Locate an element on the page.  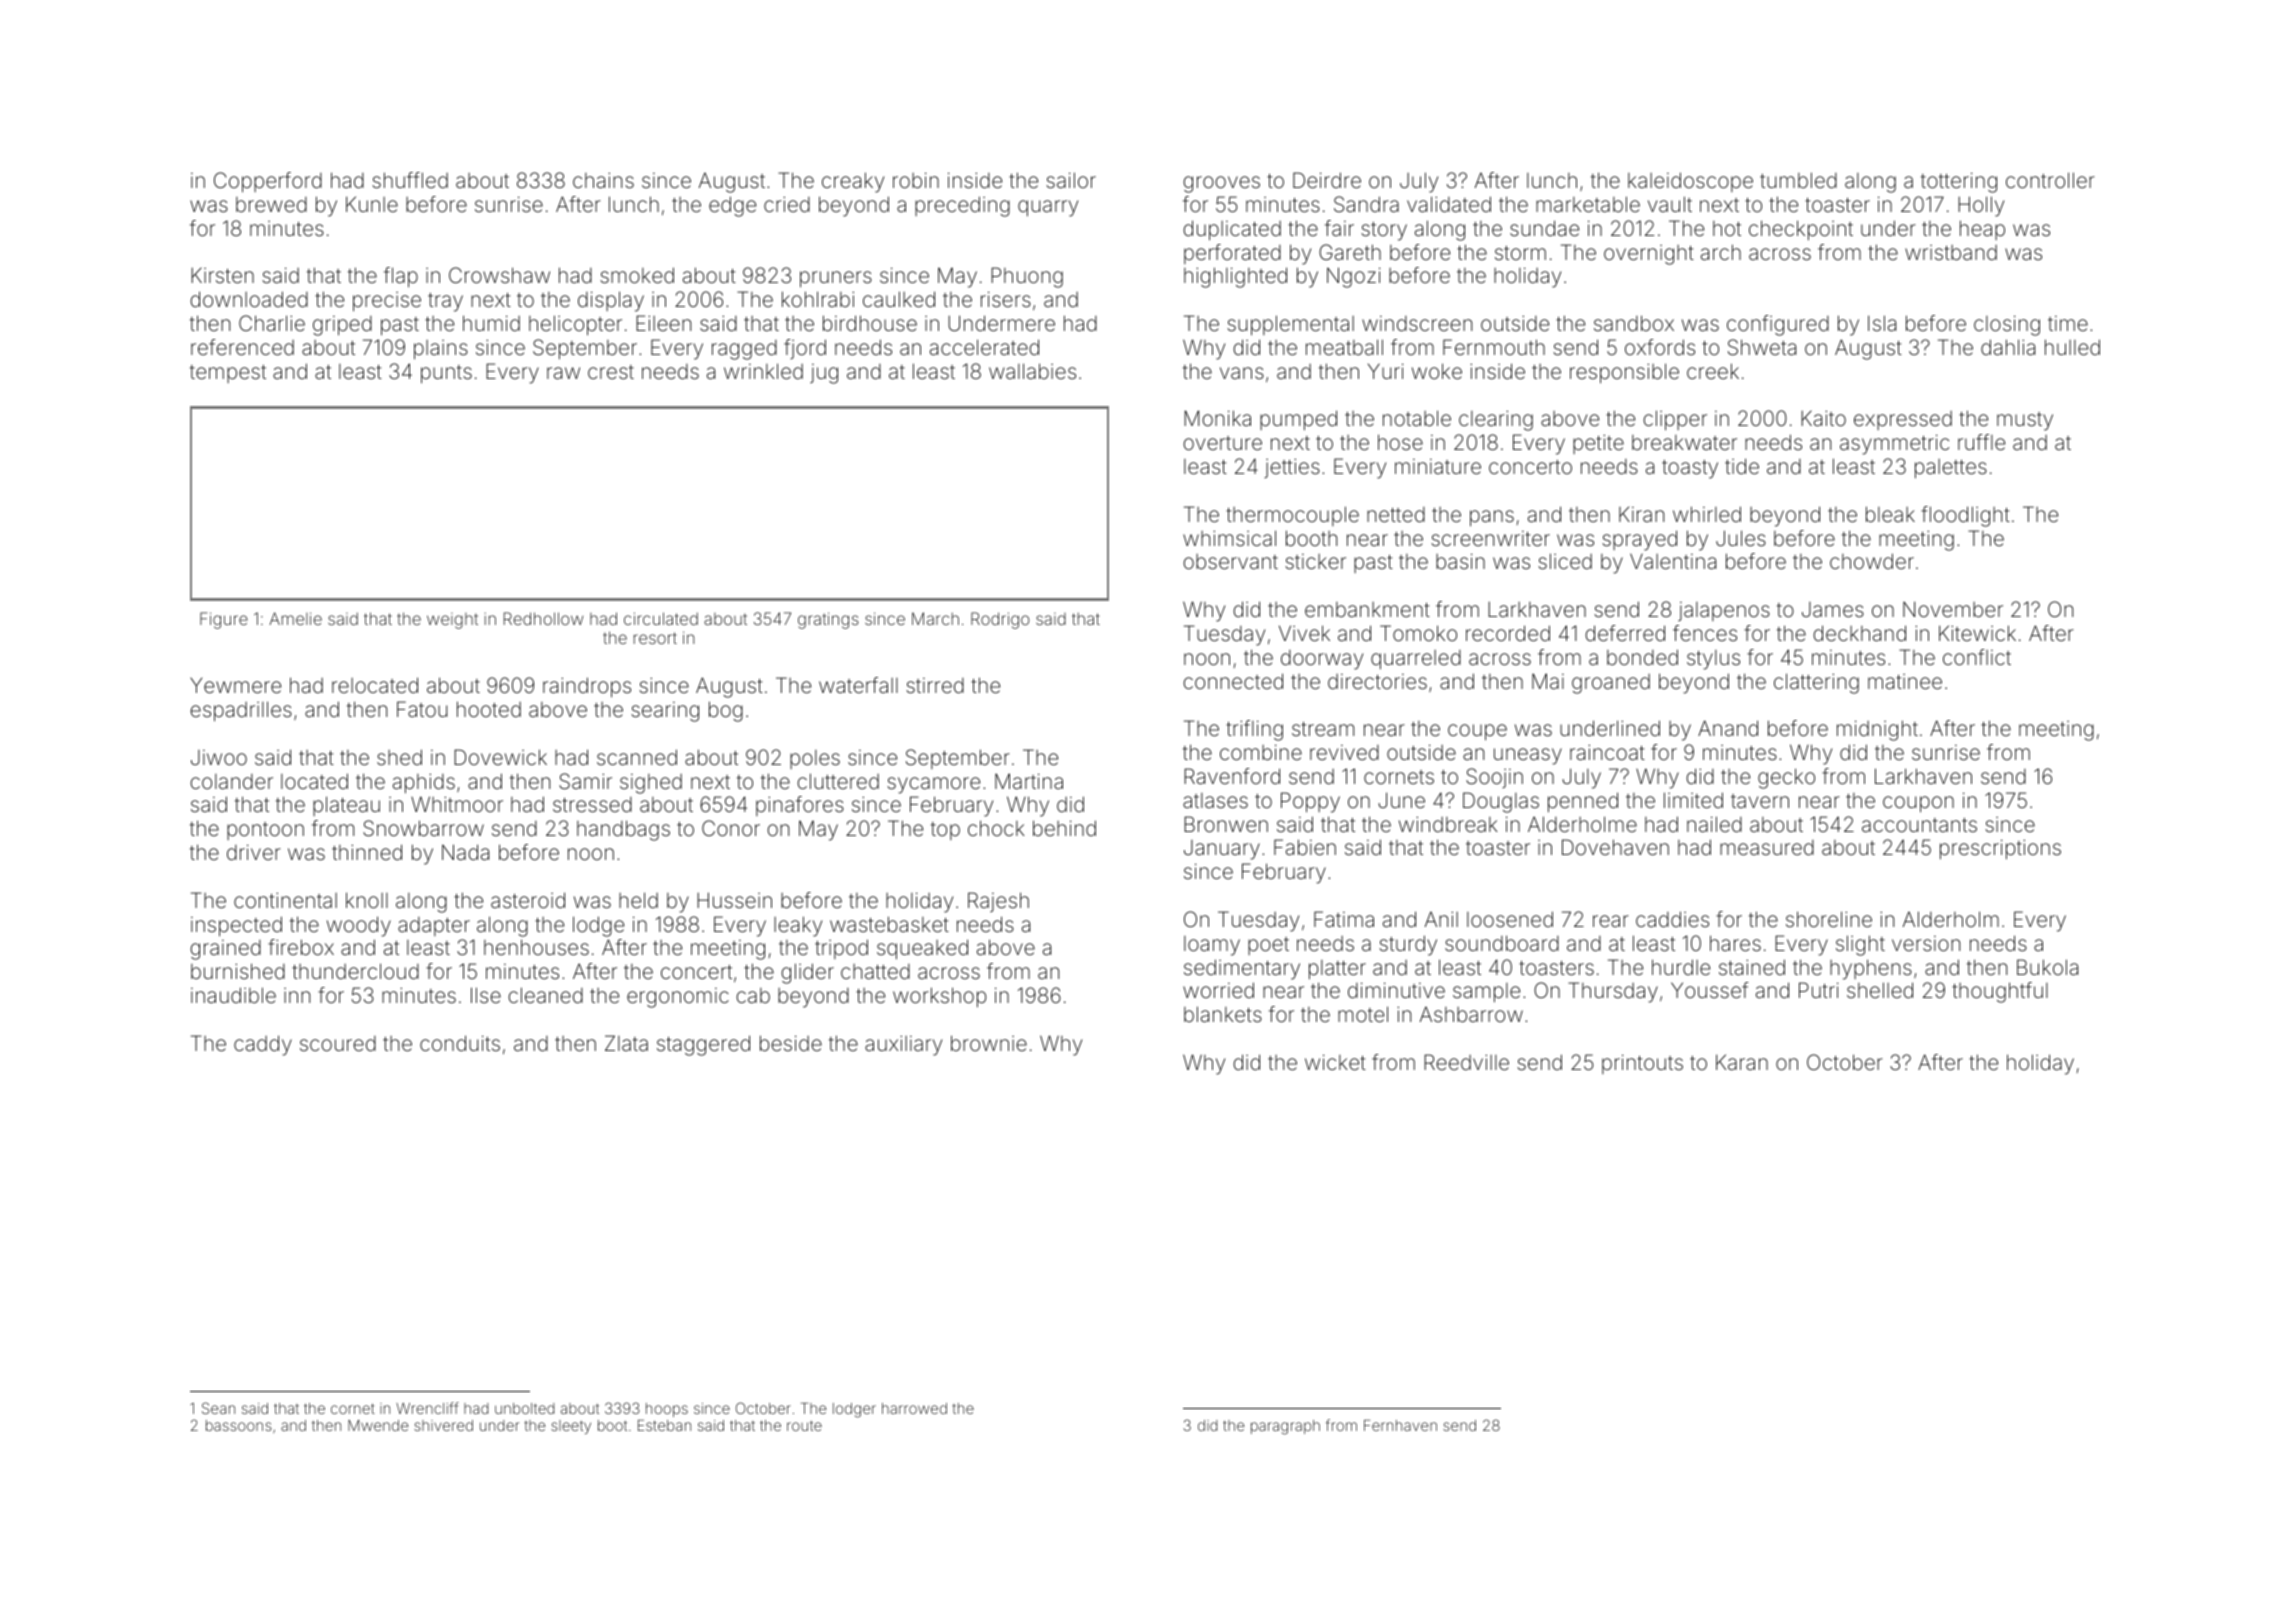
squeaked is located at coordinates (922, 949).
